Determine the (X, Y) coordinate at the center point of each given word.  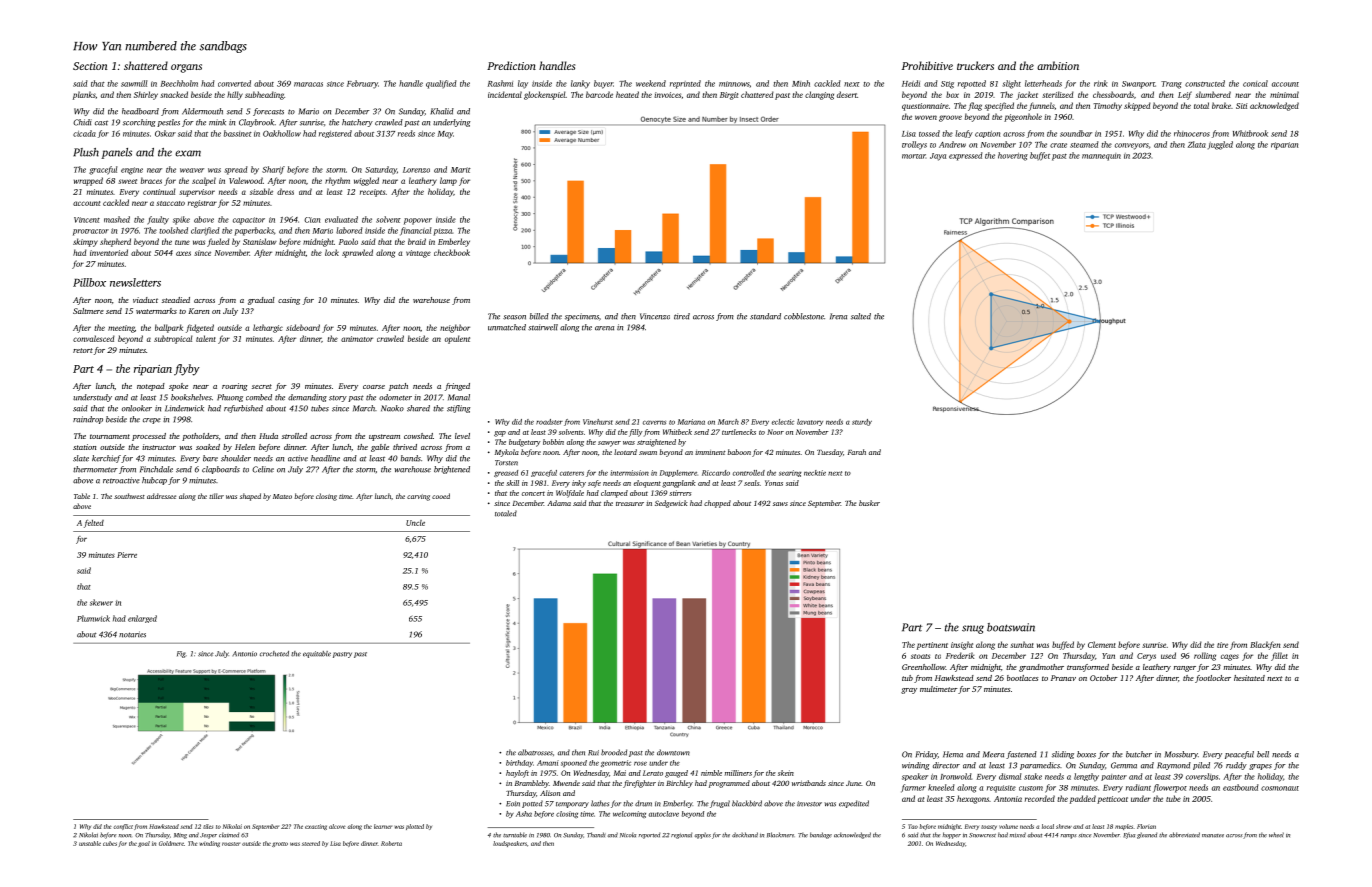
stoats (920, 656)
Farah (857, 452)
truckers (975, 65)
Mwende (566, 783)
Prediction (511, 65)
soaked (208, 447)
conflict (123, 827)
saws (780, 504)
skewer (101, 602)
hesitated (1249, 678)
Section (90, 66)
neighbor (455, 328)
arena (604, 328)
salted (861, 316)
